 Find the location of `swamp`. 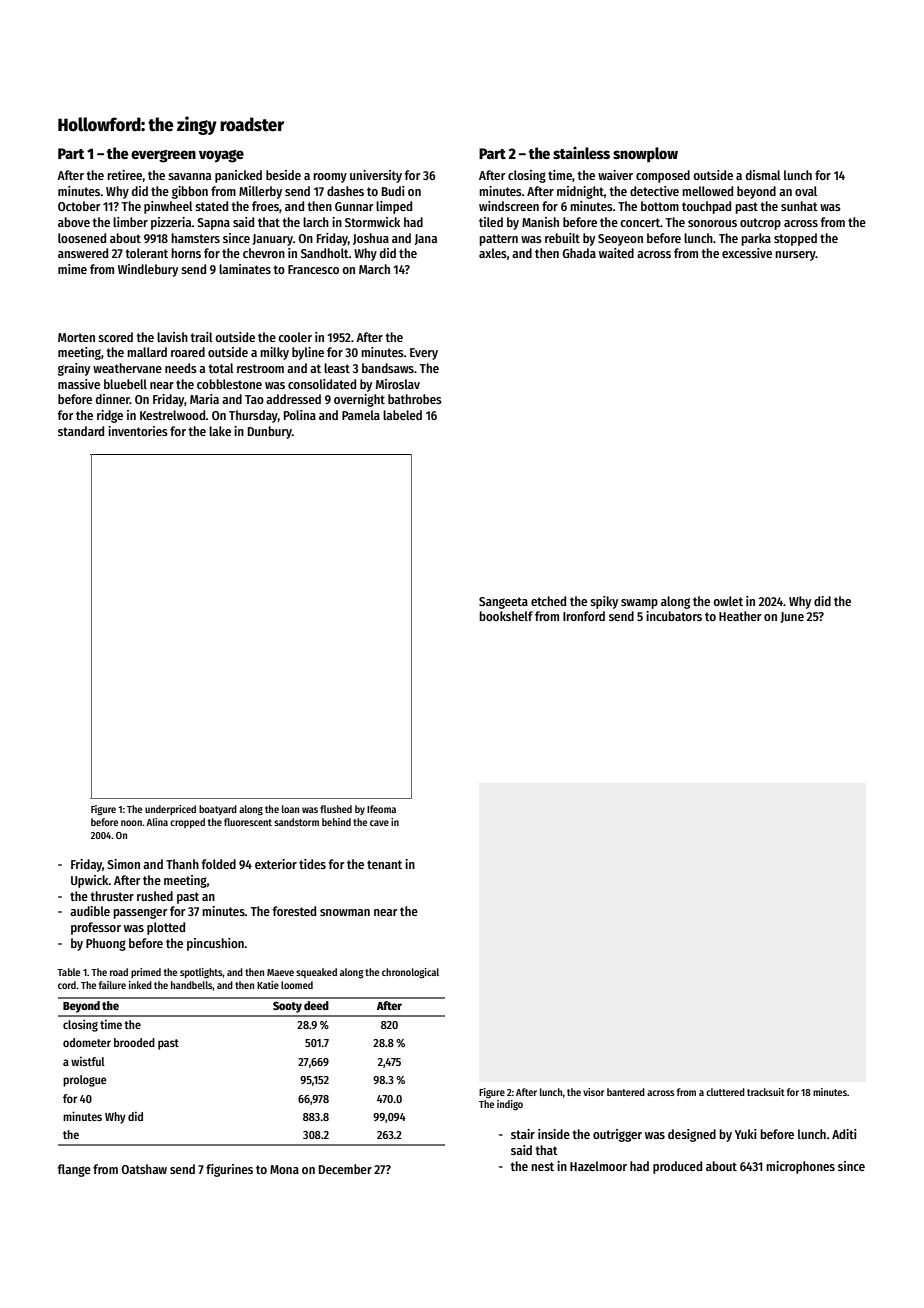

swamp is located at coordinates (639, 604).
